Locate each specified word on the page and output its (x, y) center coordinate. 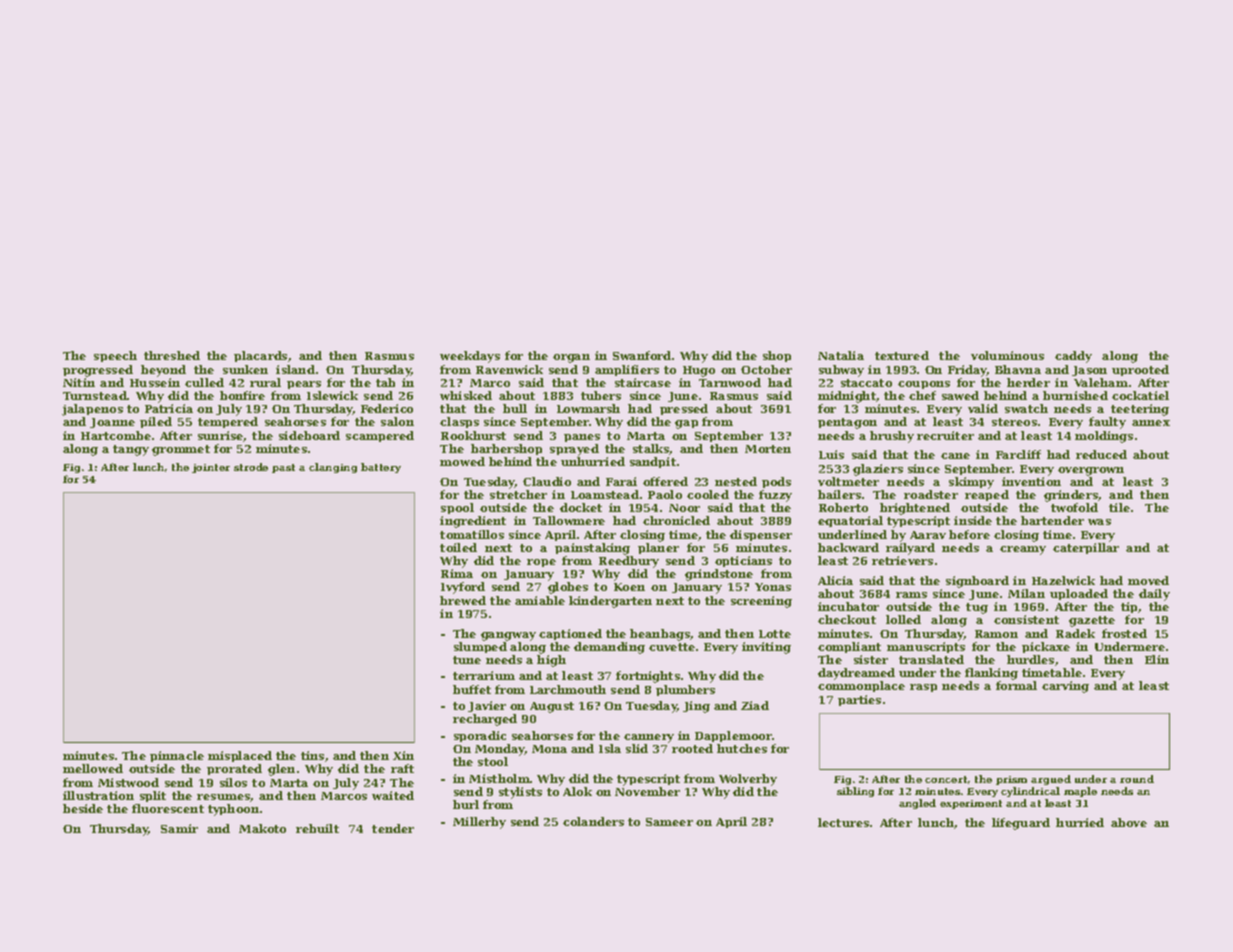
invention (1031, 481)
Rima (457, 573)
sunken (245, 369)
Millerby (479, 823)
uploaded (1079, 594)
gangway (508, 636)
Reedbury (629, 562)
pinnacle (177, 756)
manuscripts (926, 647)
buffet (472, 689)
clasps (459, 422)
